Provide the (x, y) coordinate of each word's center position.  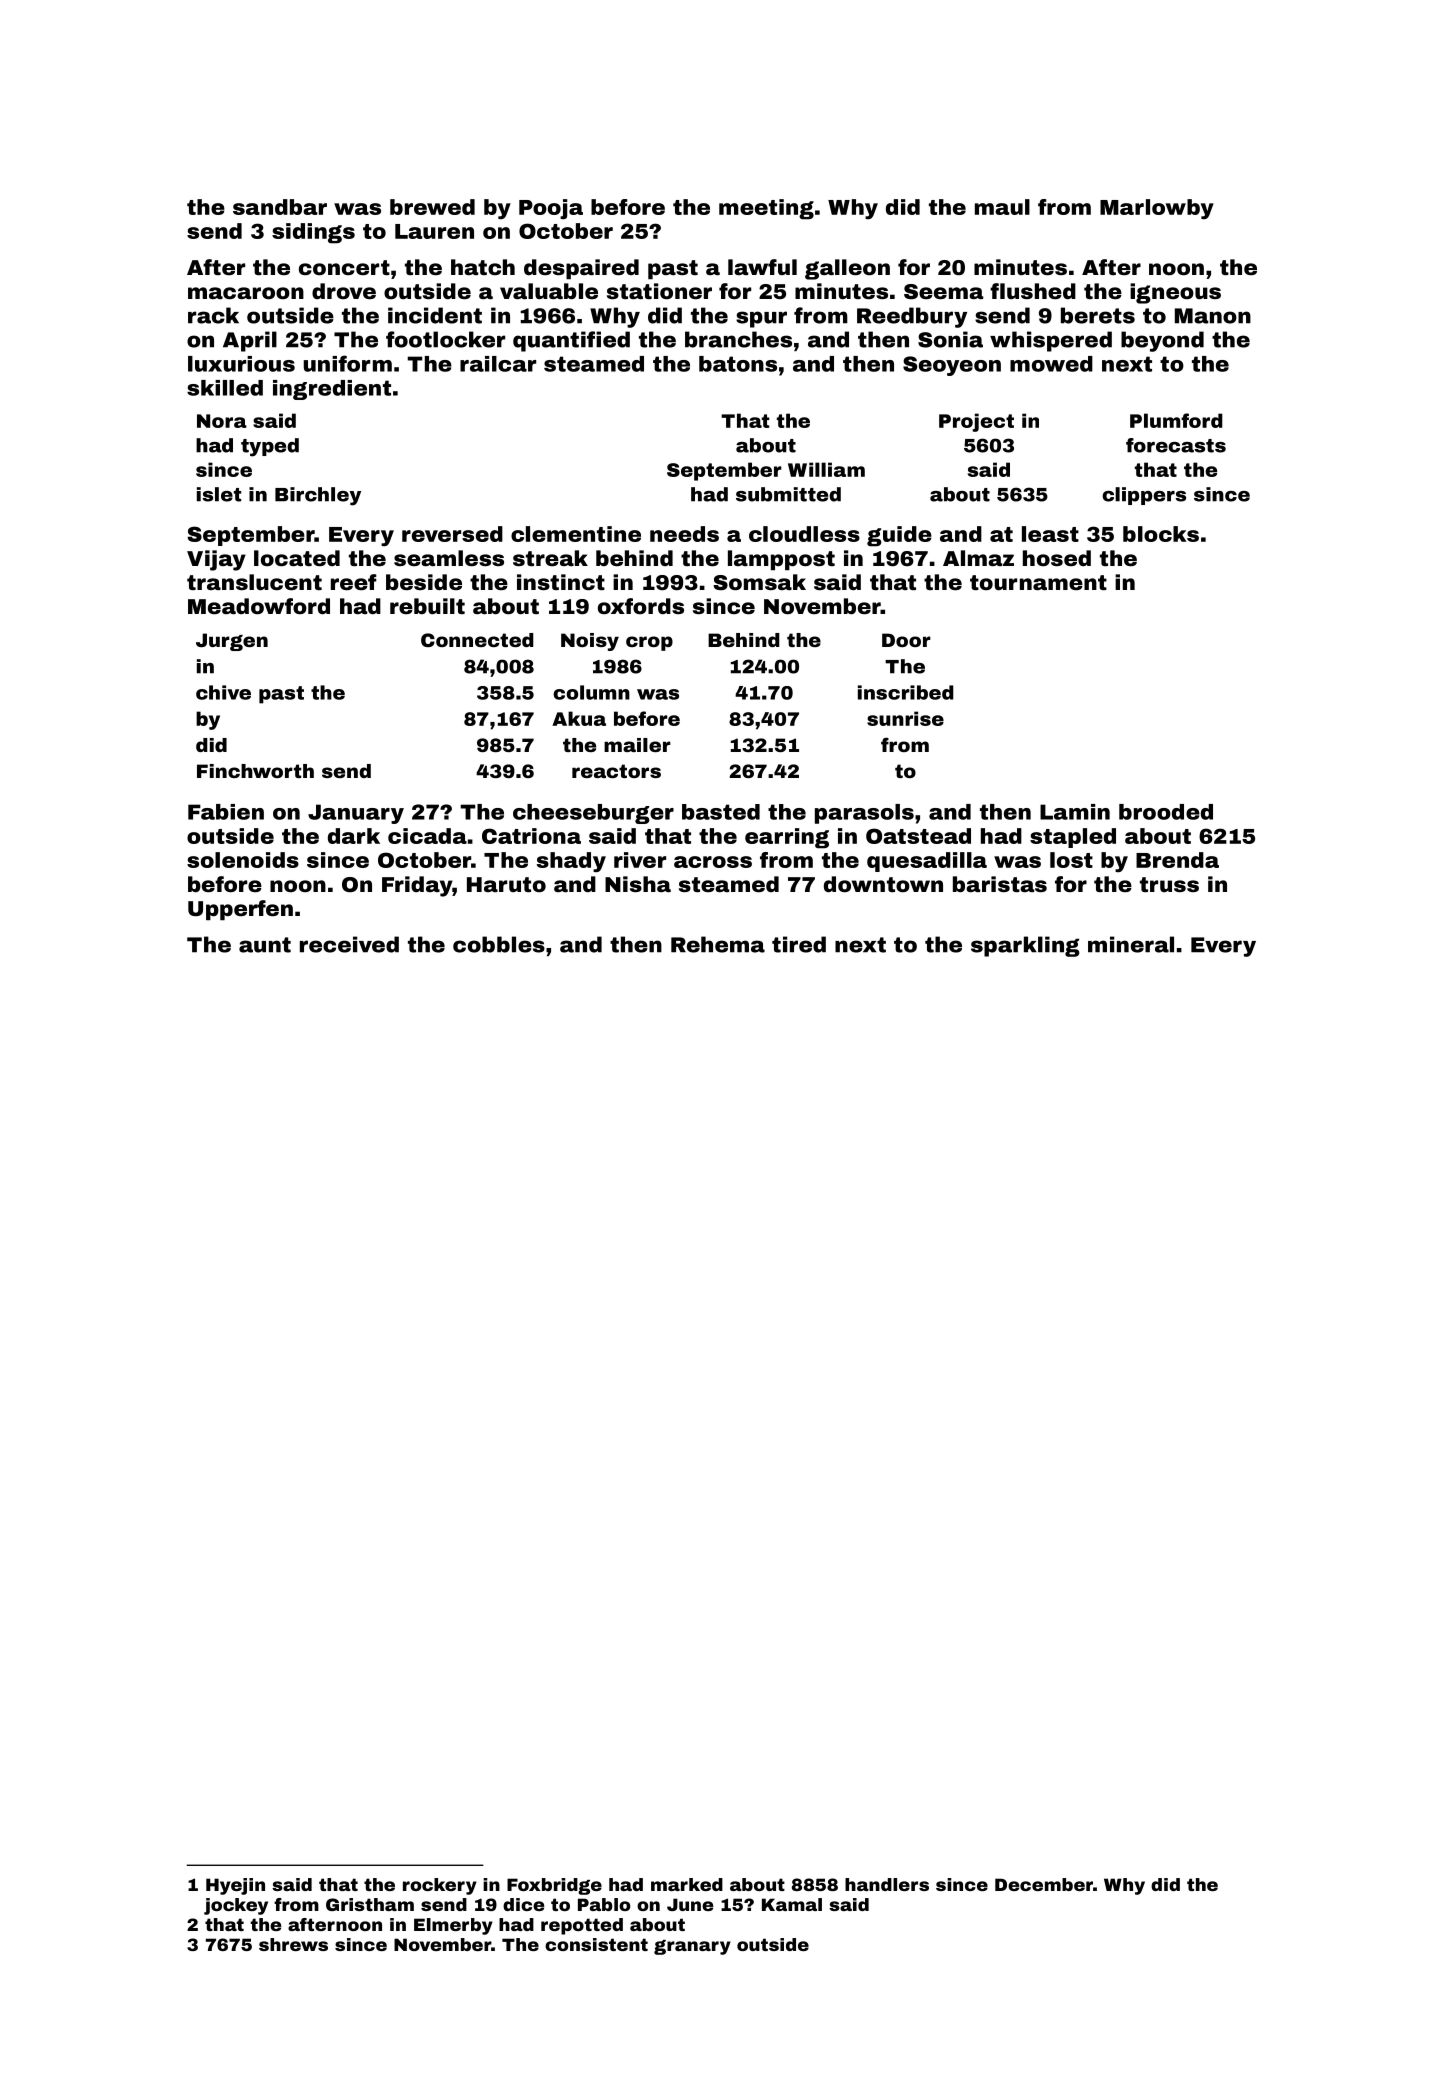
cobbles (499, 944)
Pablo (604, 1904)
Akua (579, 718)
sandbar (280, 207)
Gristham (370, 1904)
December (1044, 1884)
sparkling (1025, 946)
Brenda (1177, 860)
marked (687, 1884)
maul (1002, 207)
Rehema (718, 944)
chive (223, 692)
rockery (440, 1886)
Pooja (551, 209)
